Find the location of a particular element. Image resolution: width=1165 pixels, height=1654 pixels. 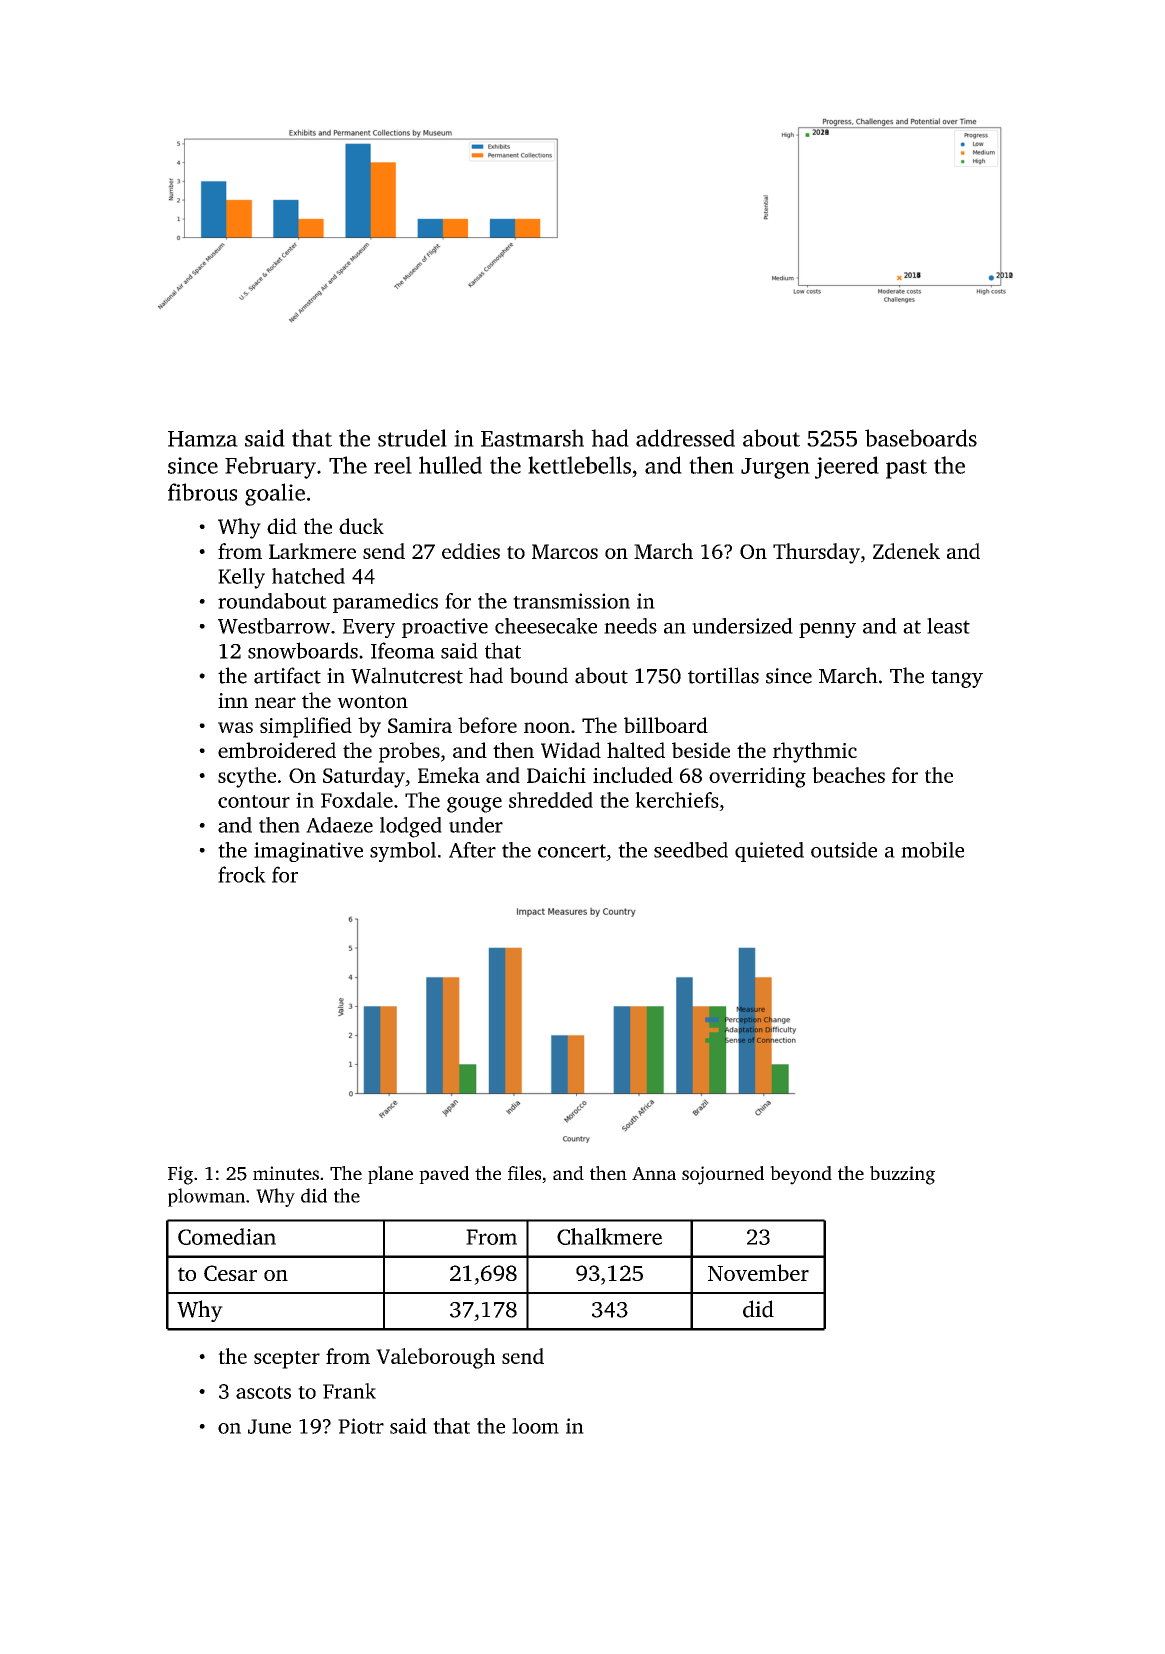

Westbarrow is located at coordinates (274, 626).
